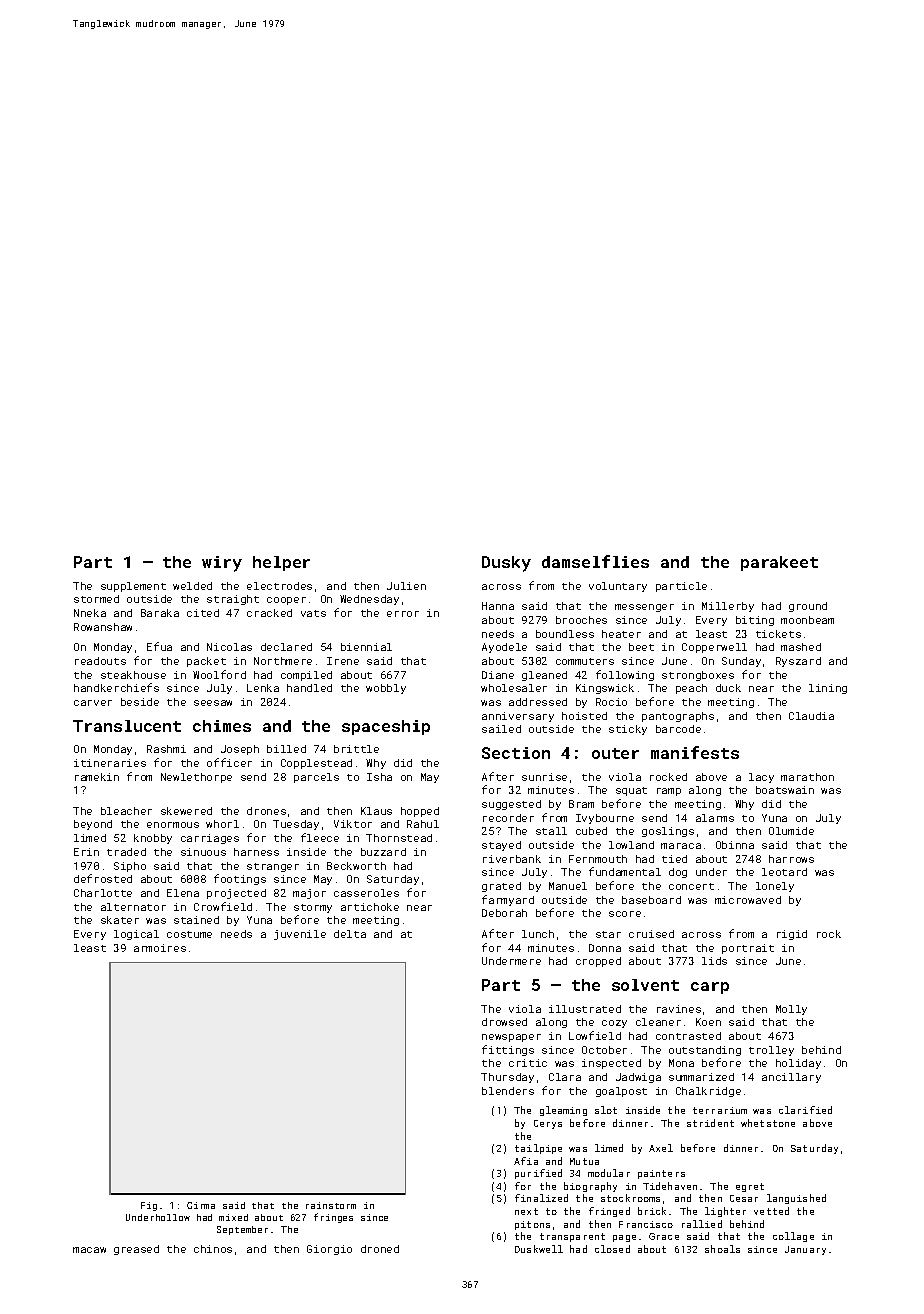 The height and width of the screenshot is (1314, 924). I want to click on stormed, so click(96, 599).
